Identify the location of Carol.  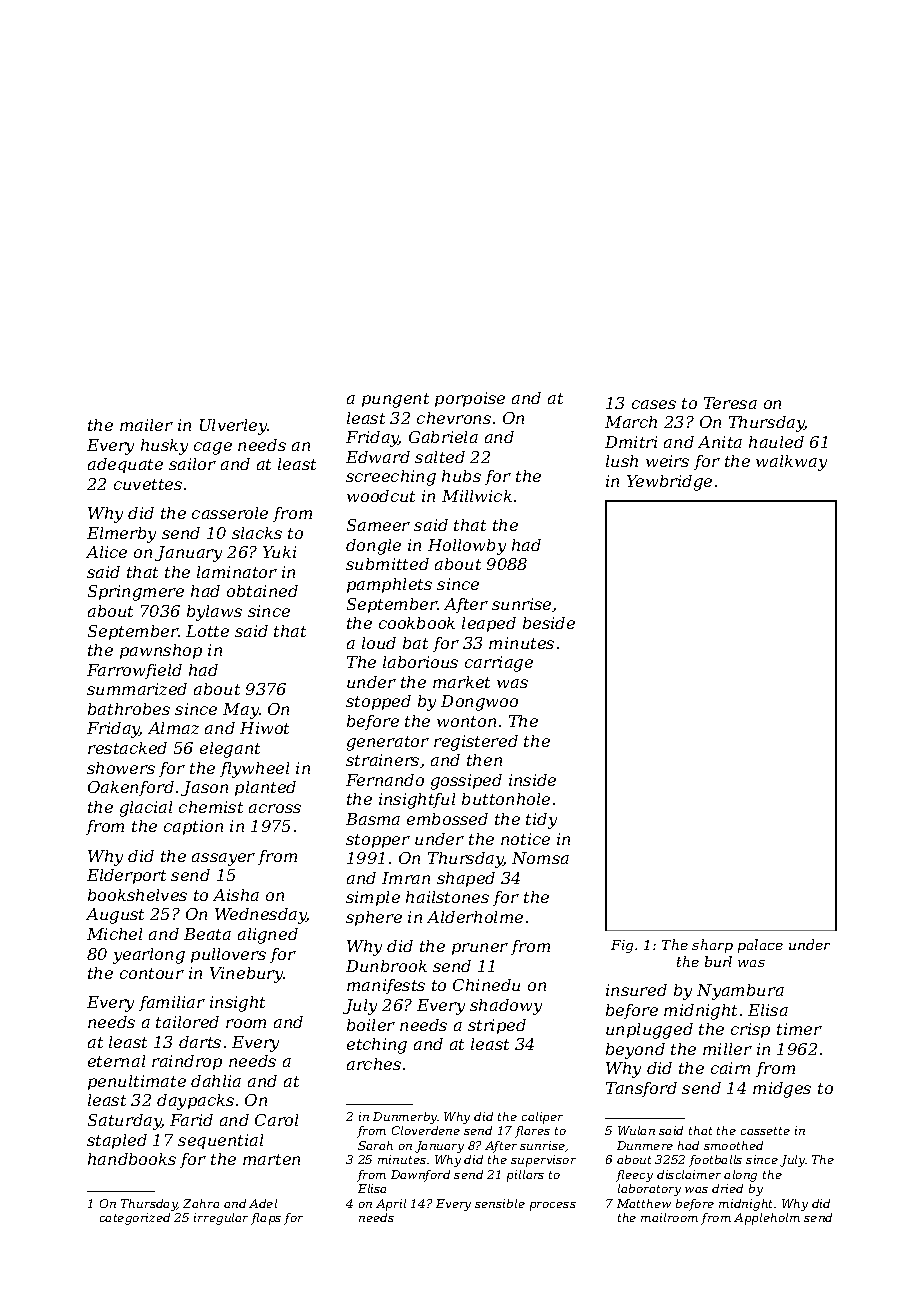
(276, 1120).
